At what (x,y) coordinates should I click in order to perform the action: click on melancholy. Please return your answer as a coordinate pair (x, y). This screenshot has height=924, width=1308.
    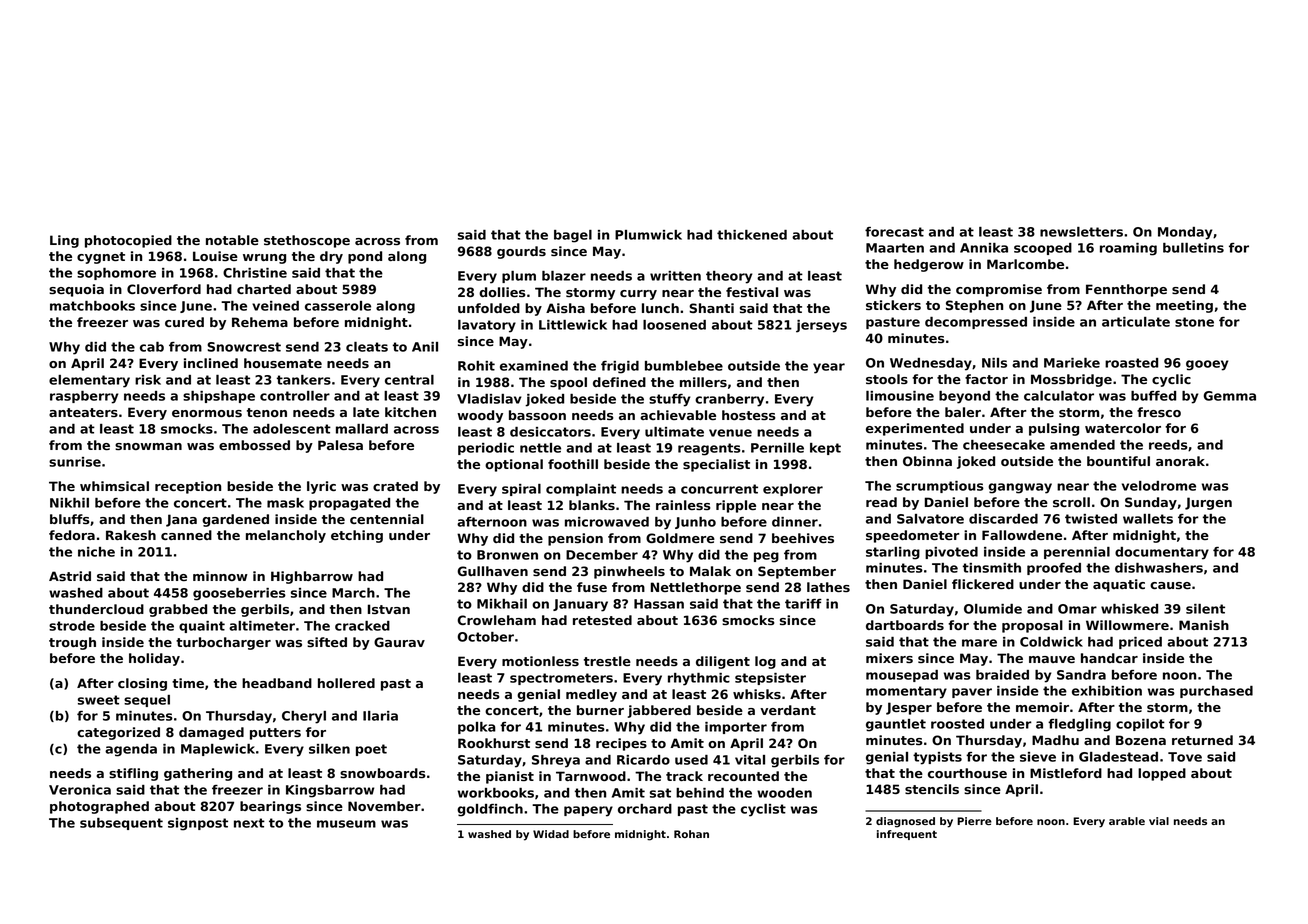
    Looking at the image, I should click on (286, 536).
